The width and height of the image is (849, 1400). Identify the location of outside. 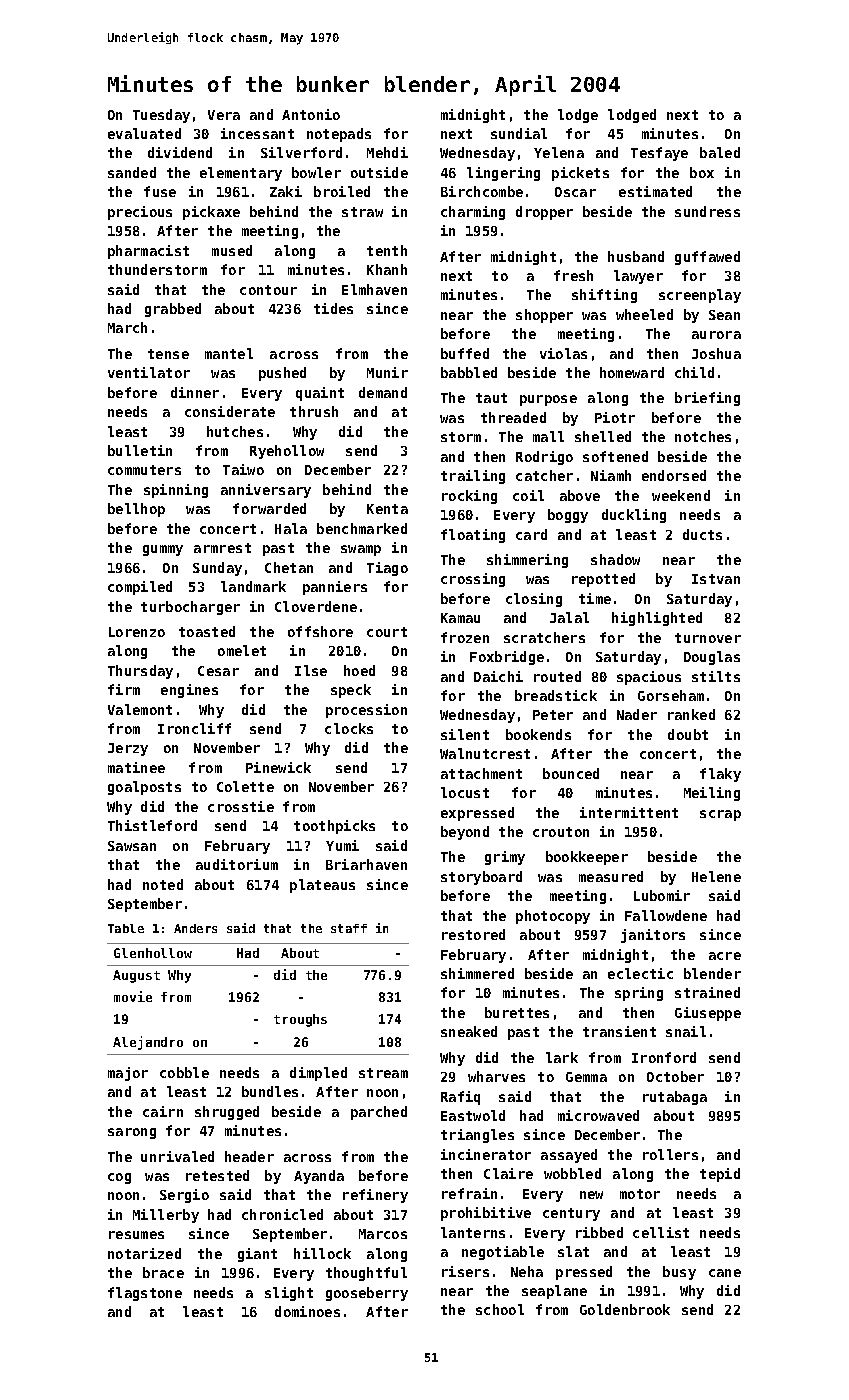
(379, 172).
